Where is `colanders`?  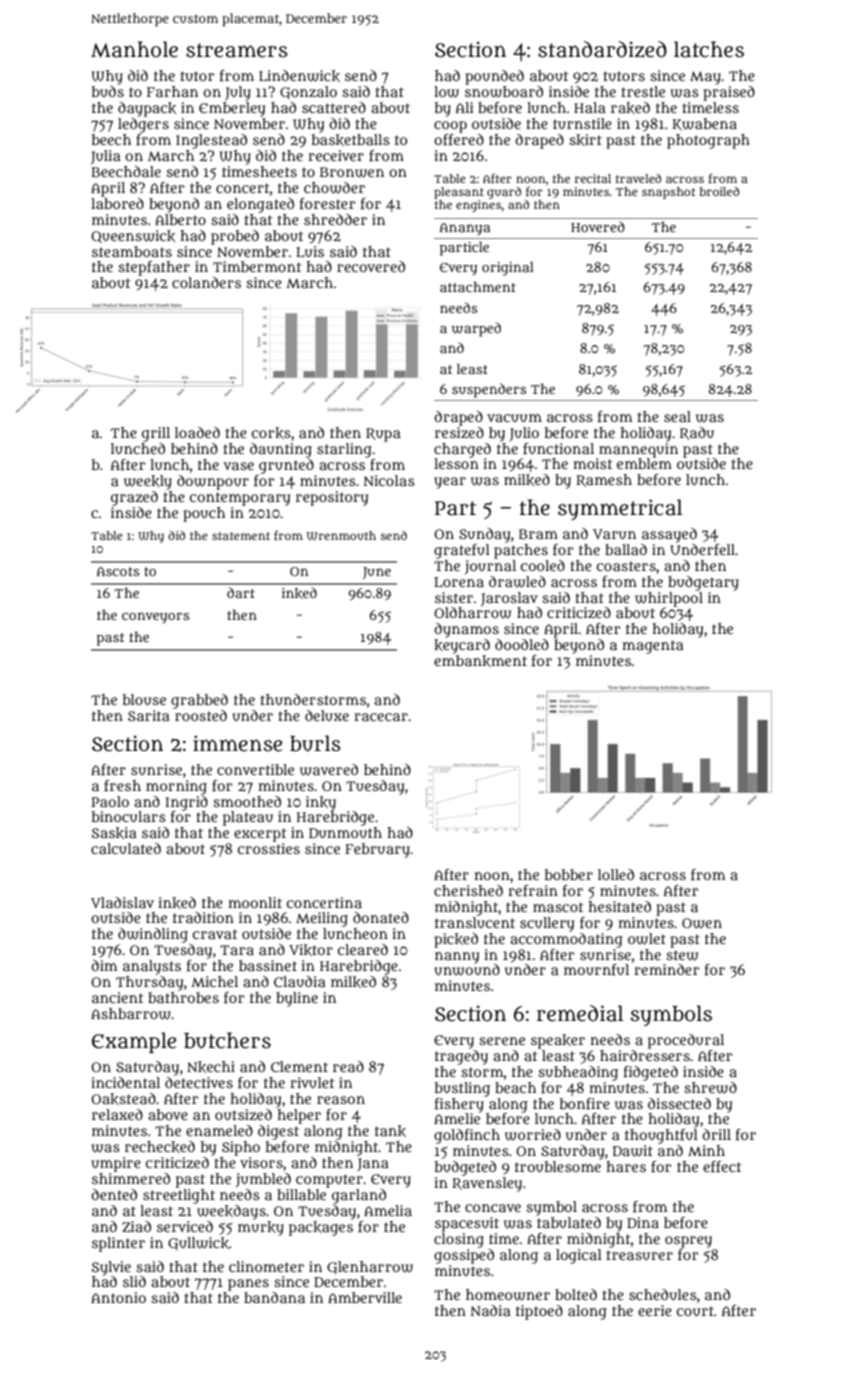 colanders is located at coordinates (206, 282).
